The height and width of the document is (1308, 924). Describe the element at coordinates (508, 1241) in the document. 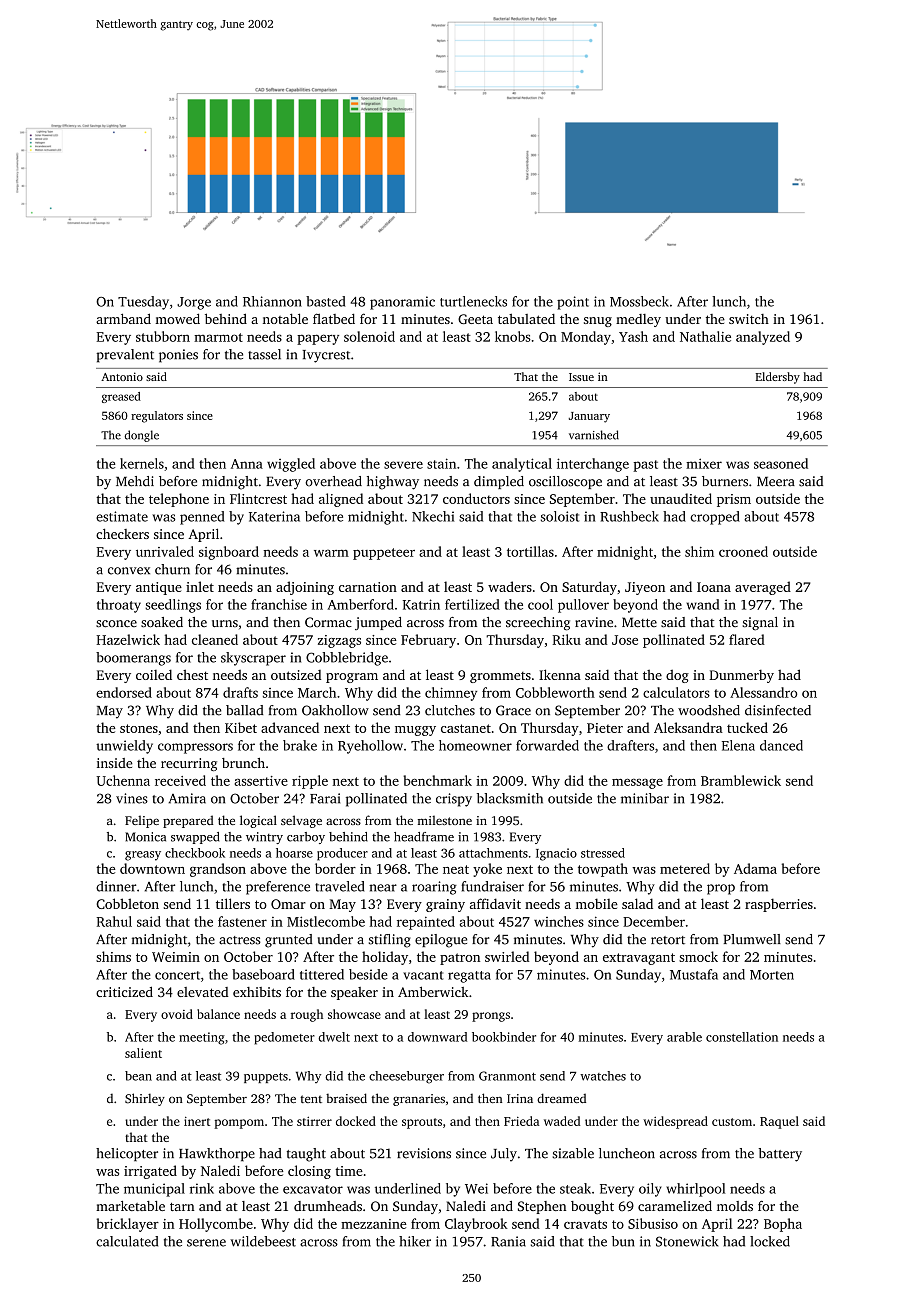

I see `Rania` at that location.
